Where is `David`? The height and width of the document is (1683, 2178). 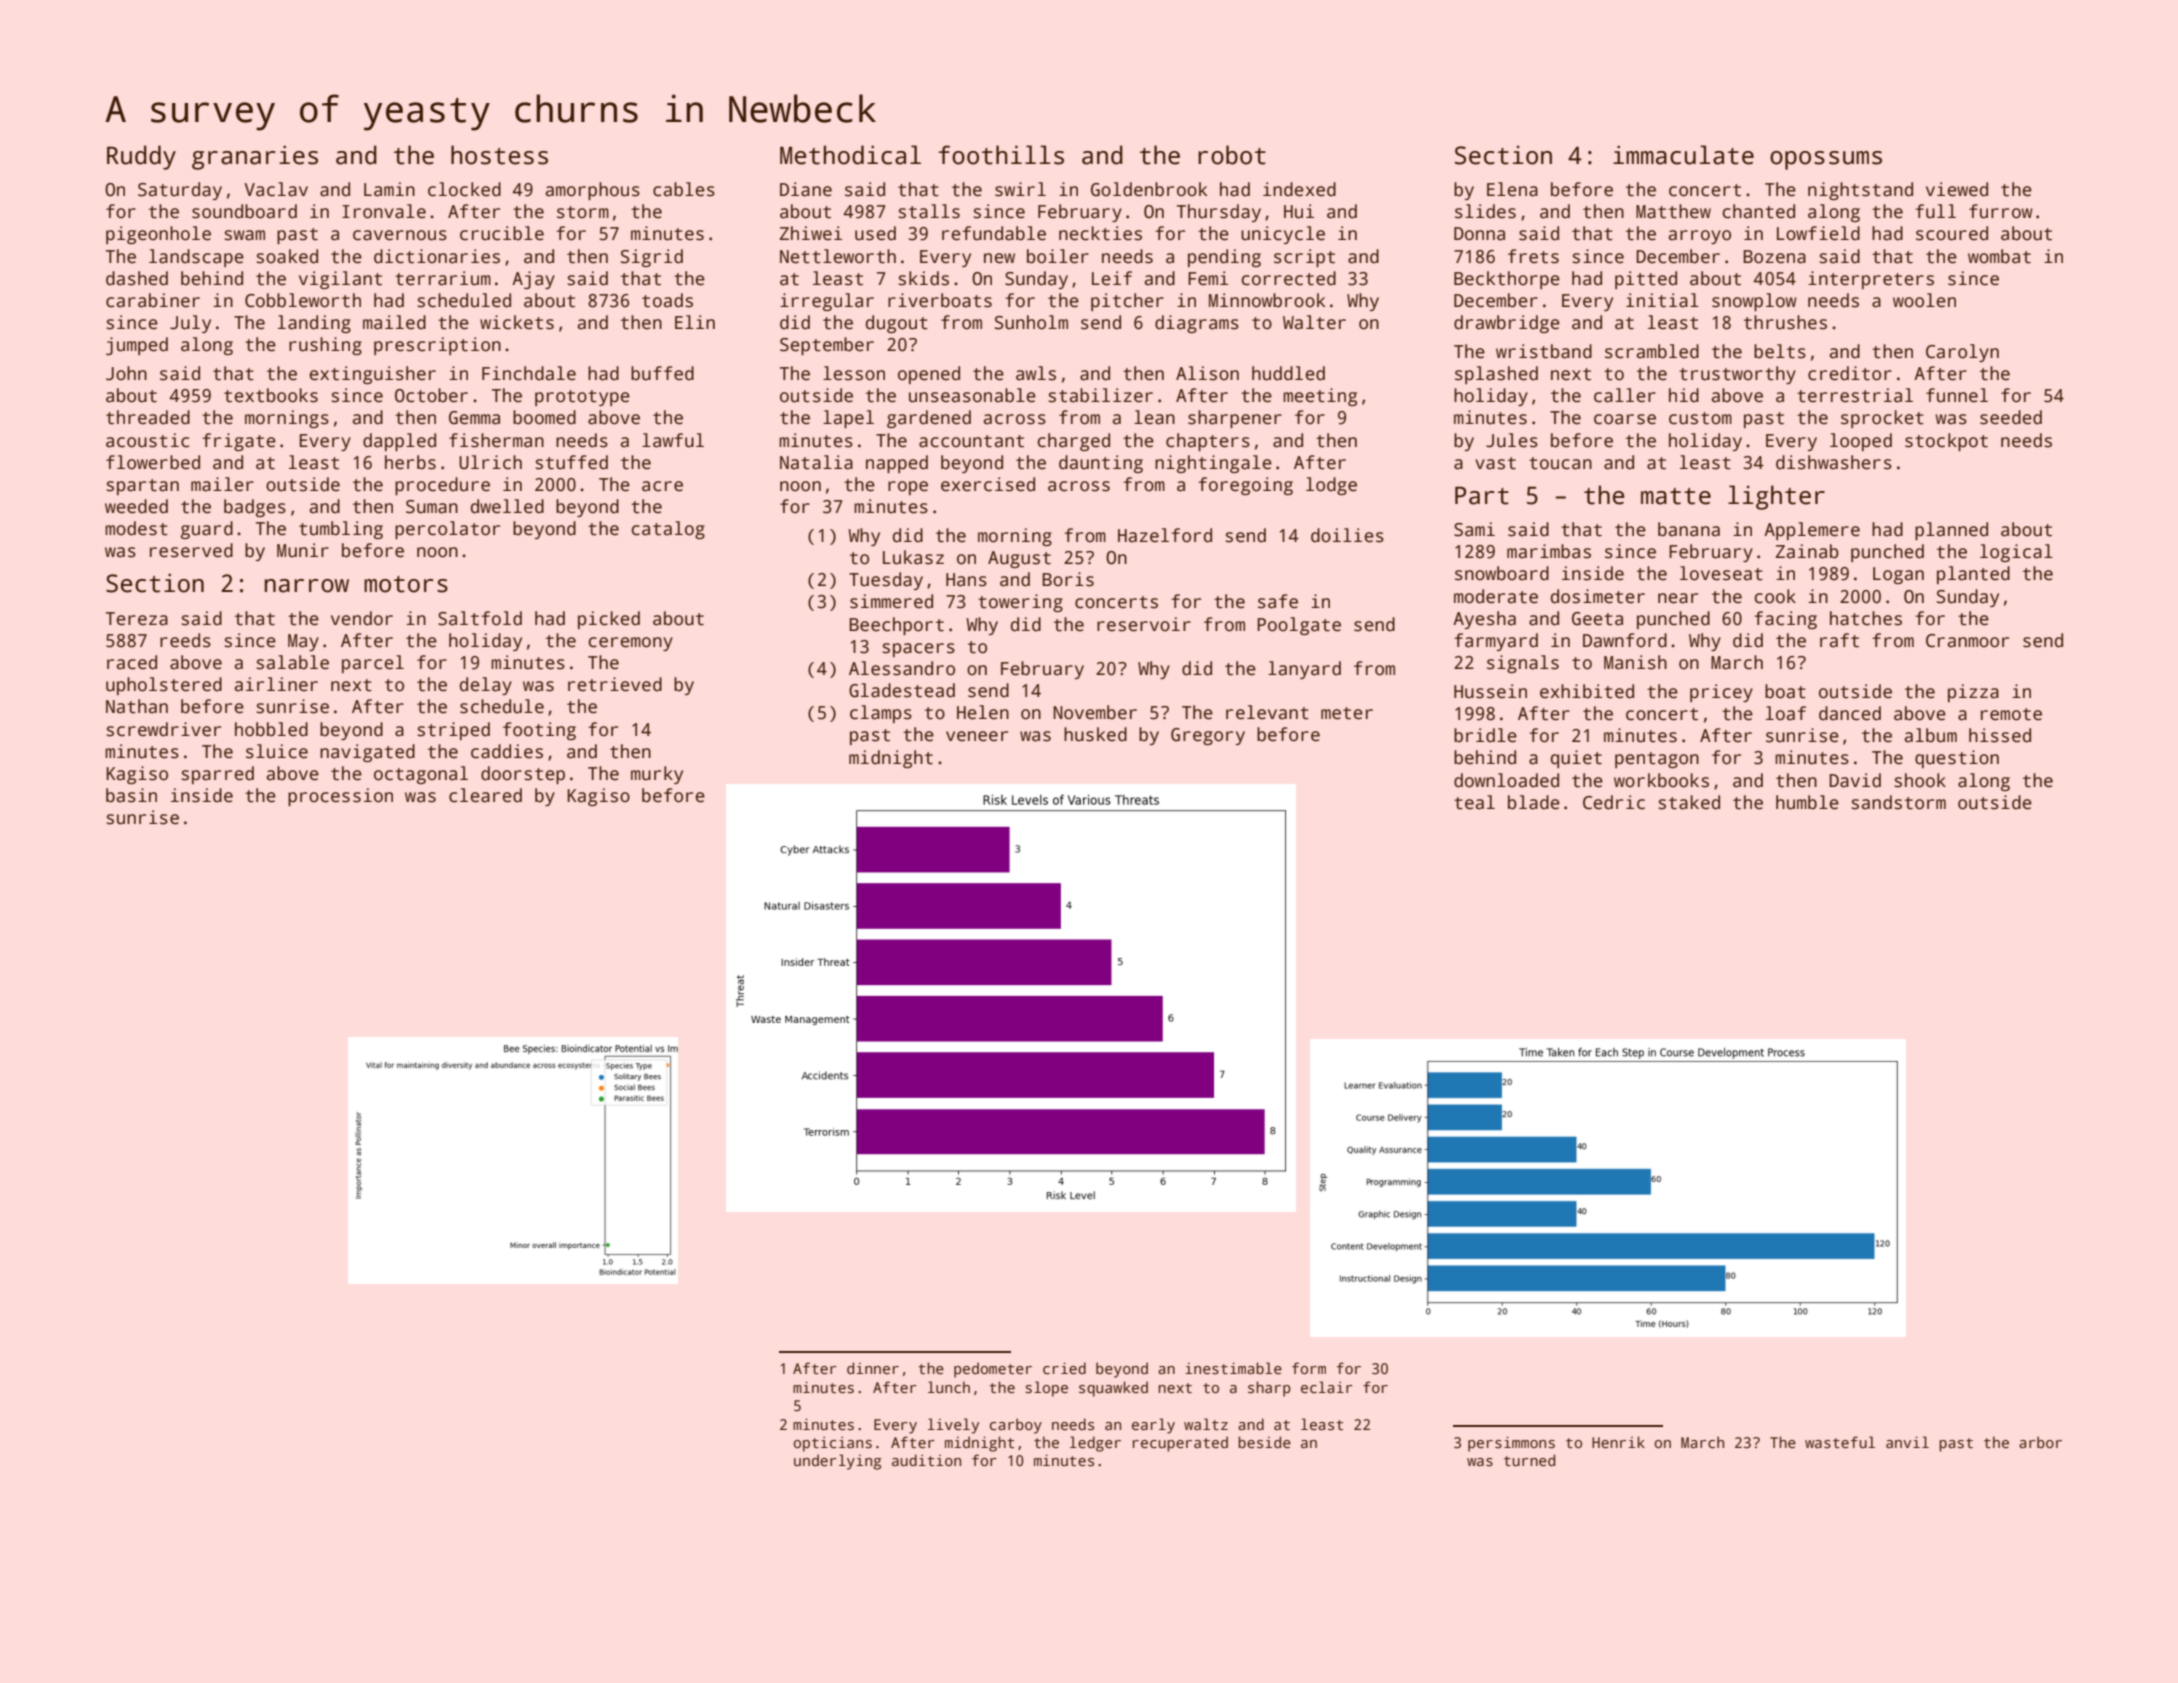 David is located at coordinates (1855, 780).
